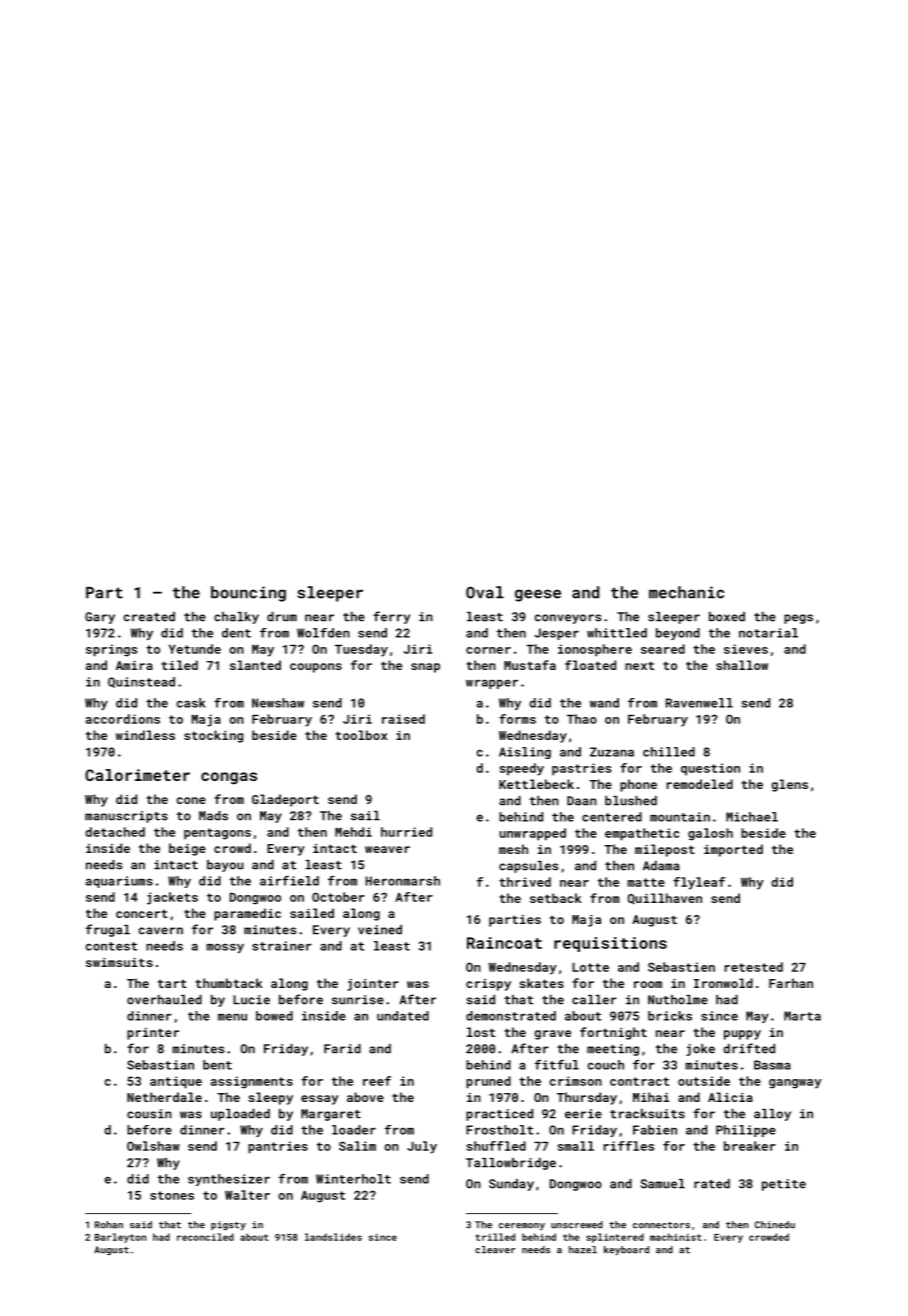 Image resolution: width=908 pixels, height=1316 pixels. Describe the element at coordinates (252, 1082) in the document. I see `assignments` at that location.
